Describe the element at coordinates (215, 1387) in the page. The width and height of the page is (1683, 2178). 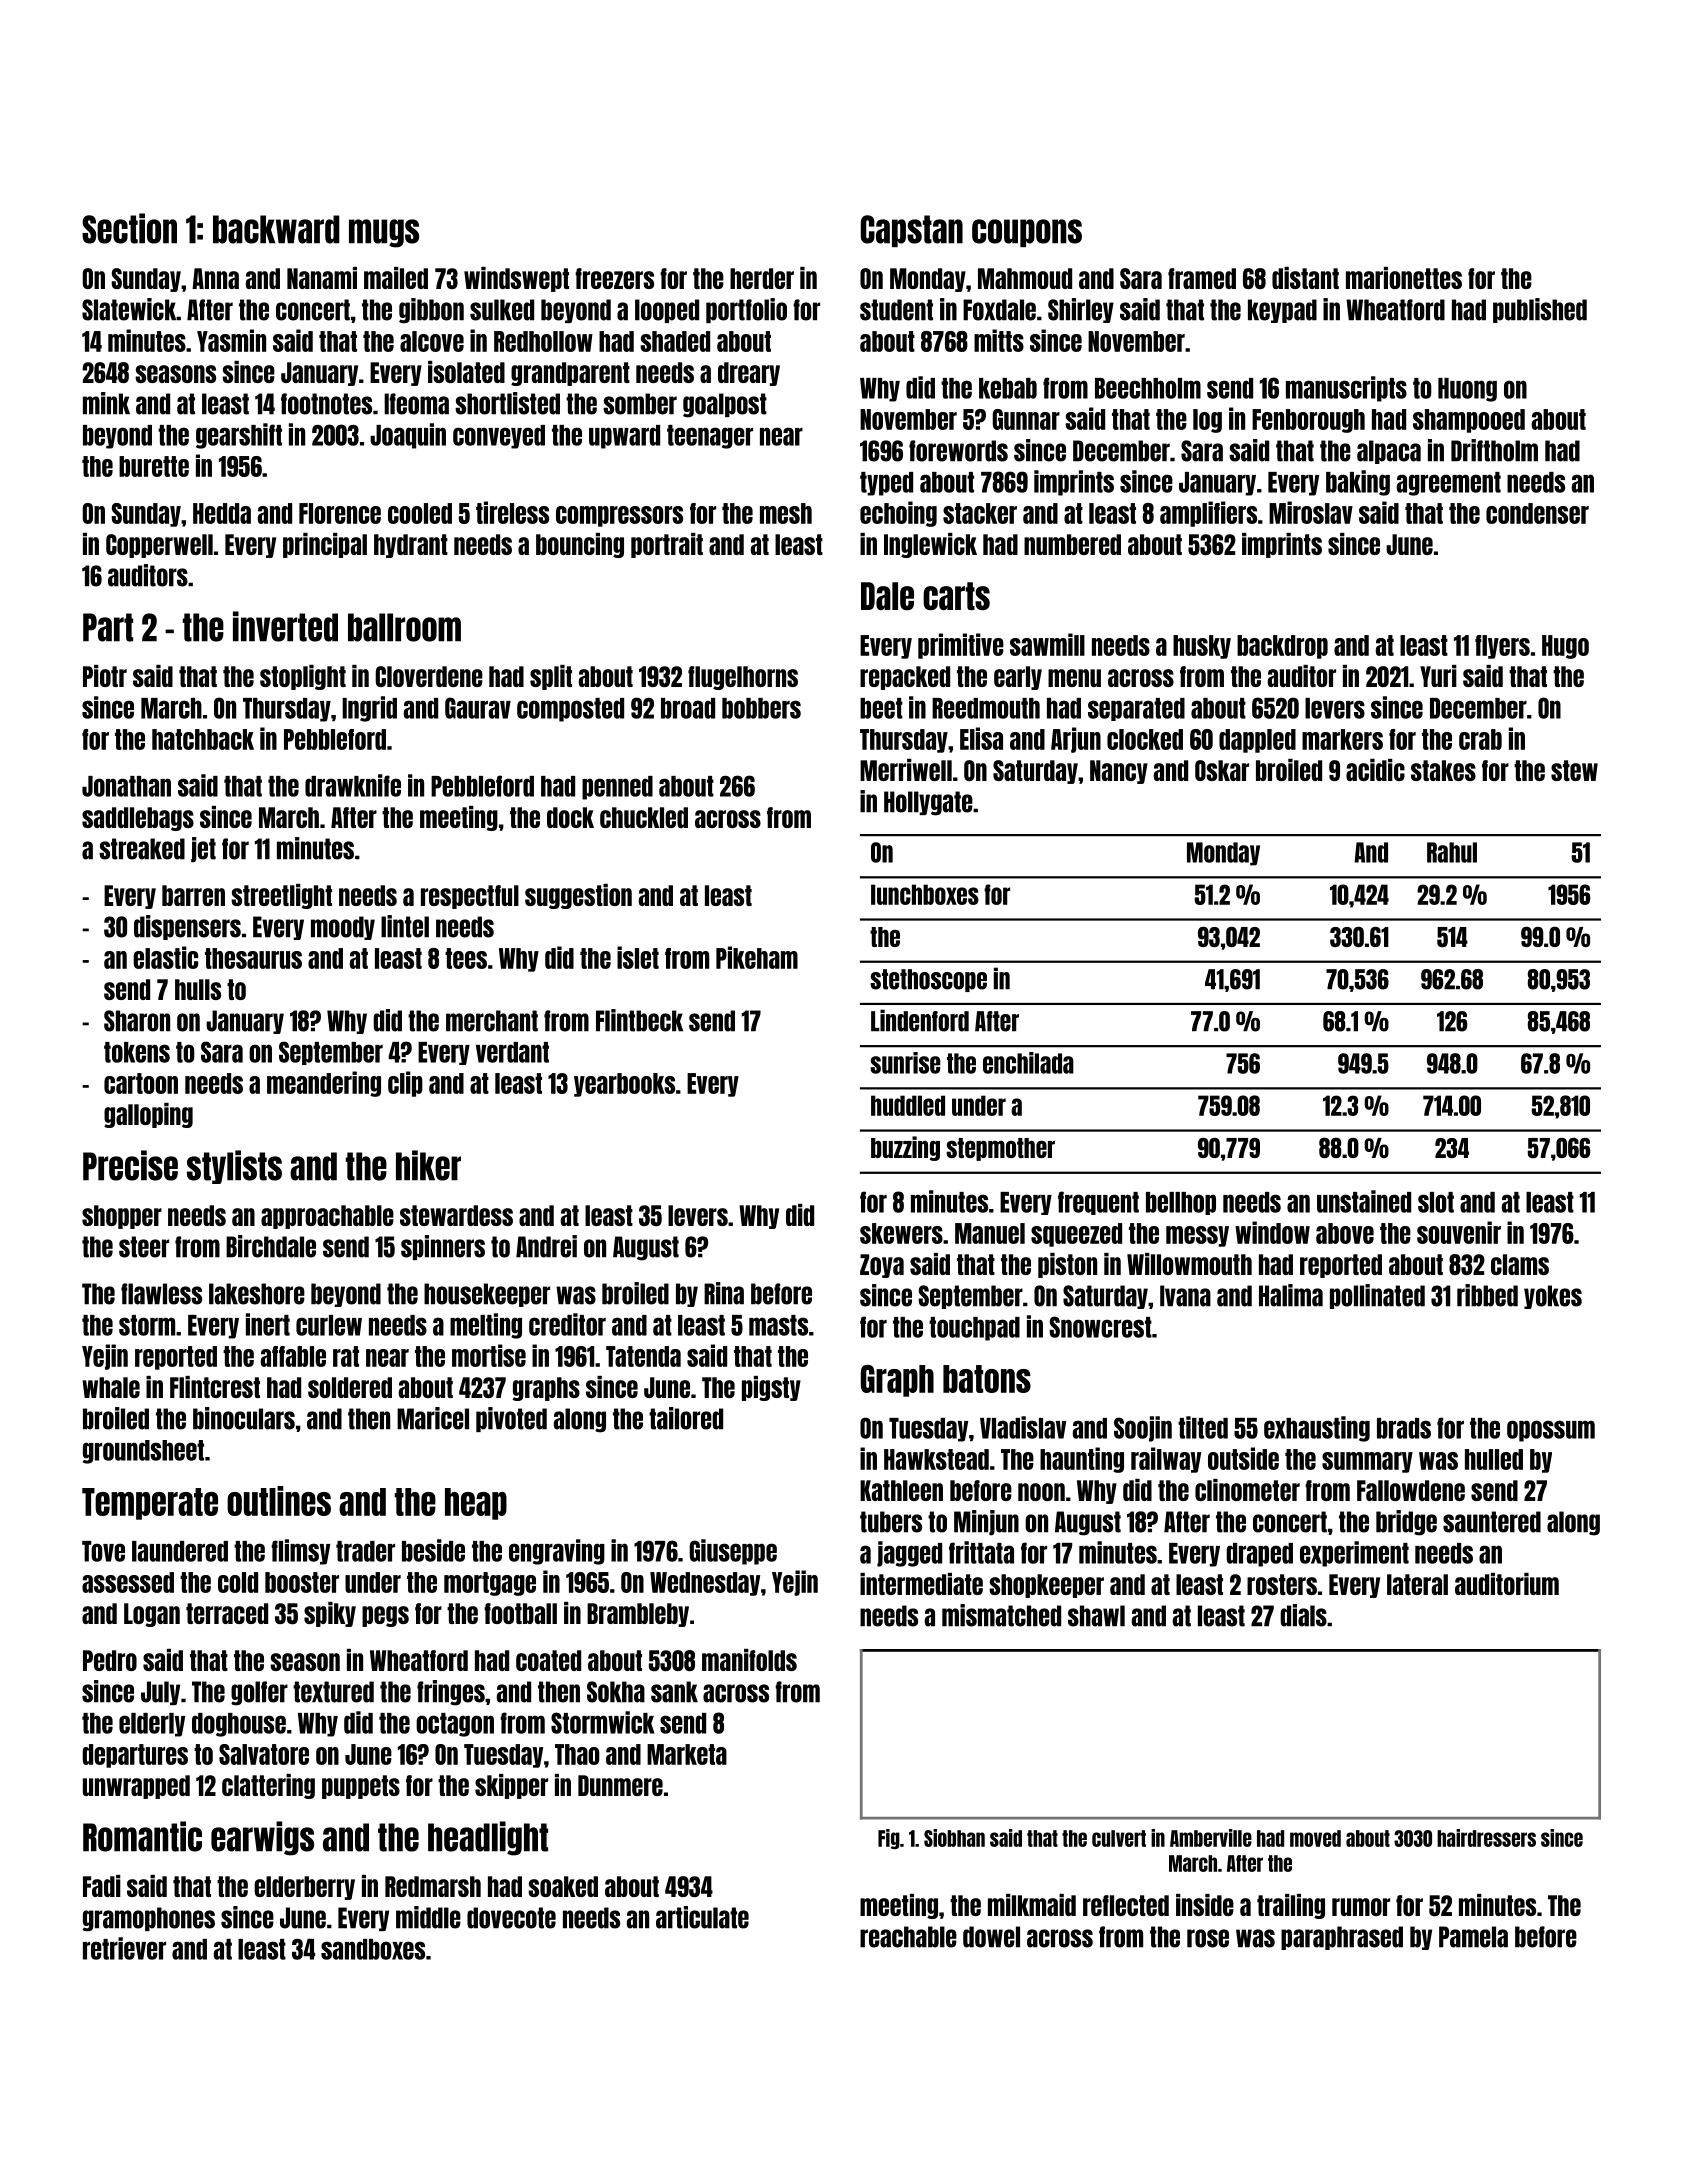
I see `Flintcrest` at that location.
